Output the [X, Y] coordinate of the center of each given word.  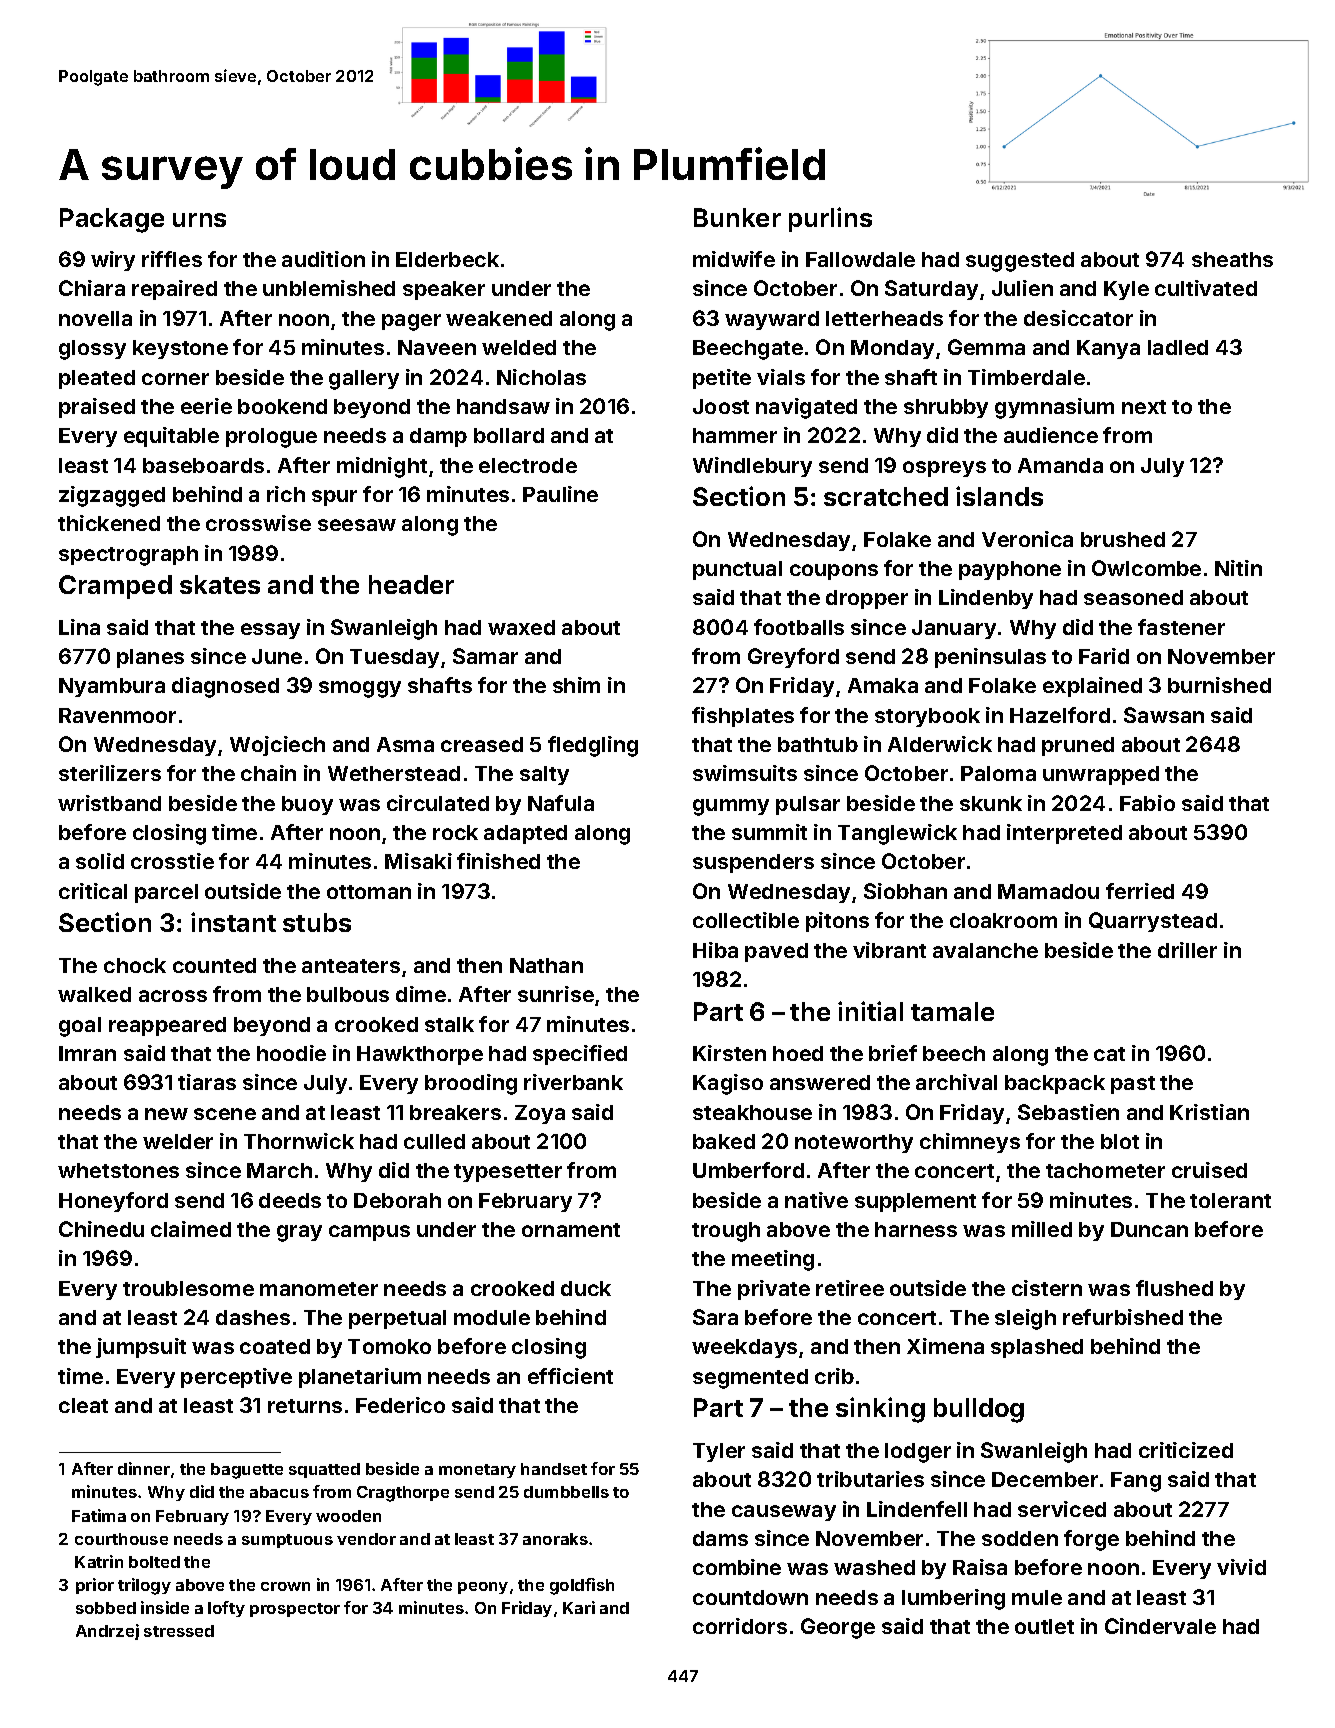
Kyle [1126, 290]
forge [1091, 1540]
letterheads [884, 318]
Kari [579, 1607]
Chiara [92, 288]
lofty [226, 1609]
